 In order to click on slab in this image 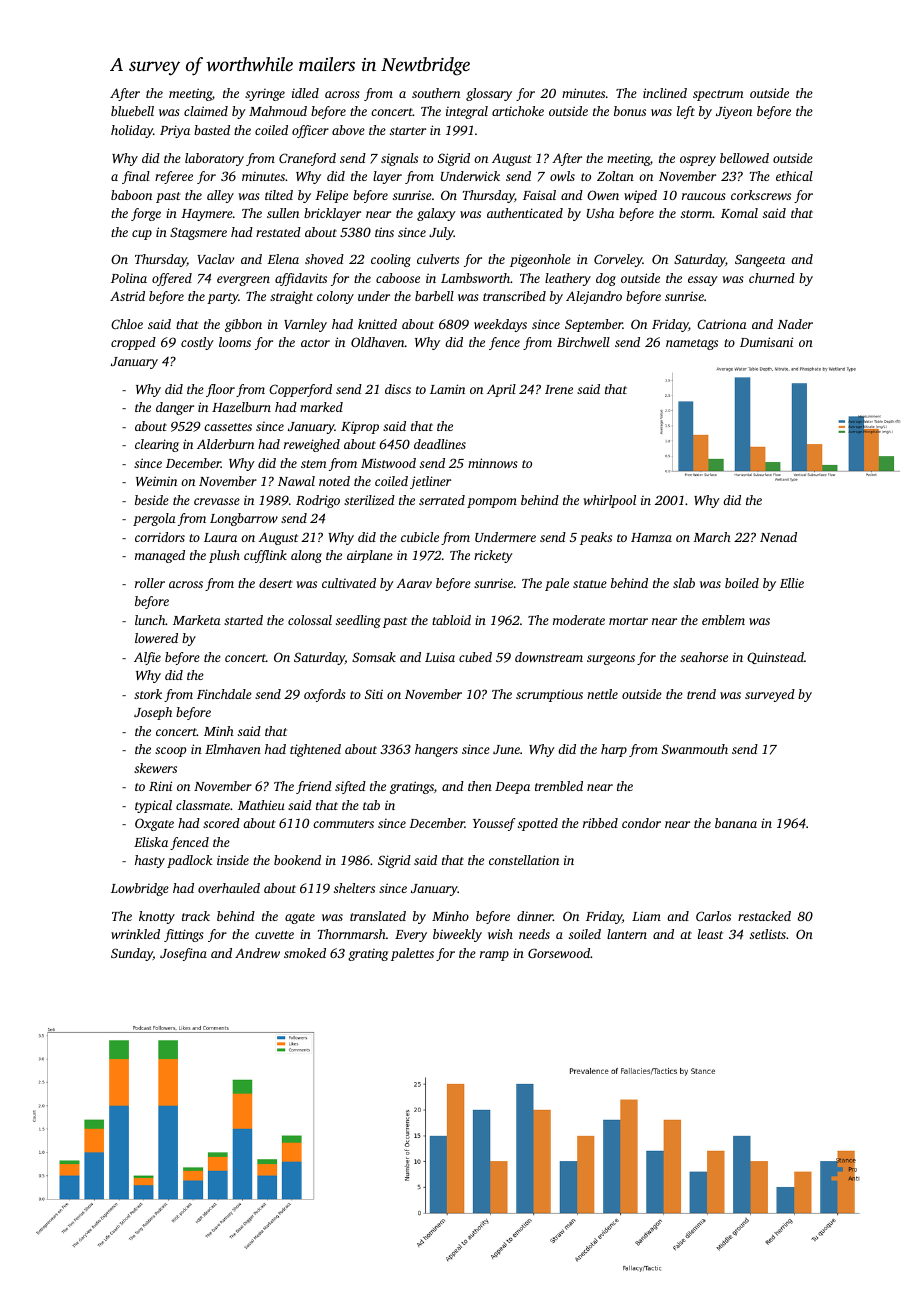, I will do `click(684, 583)`.
